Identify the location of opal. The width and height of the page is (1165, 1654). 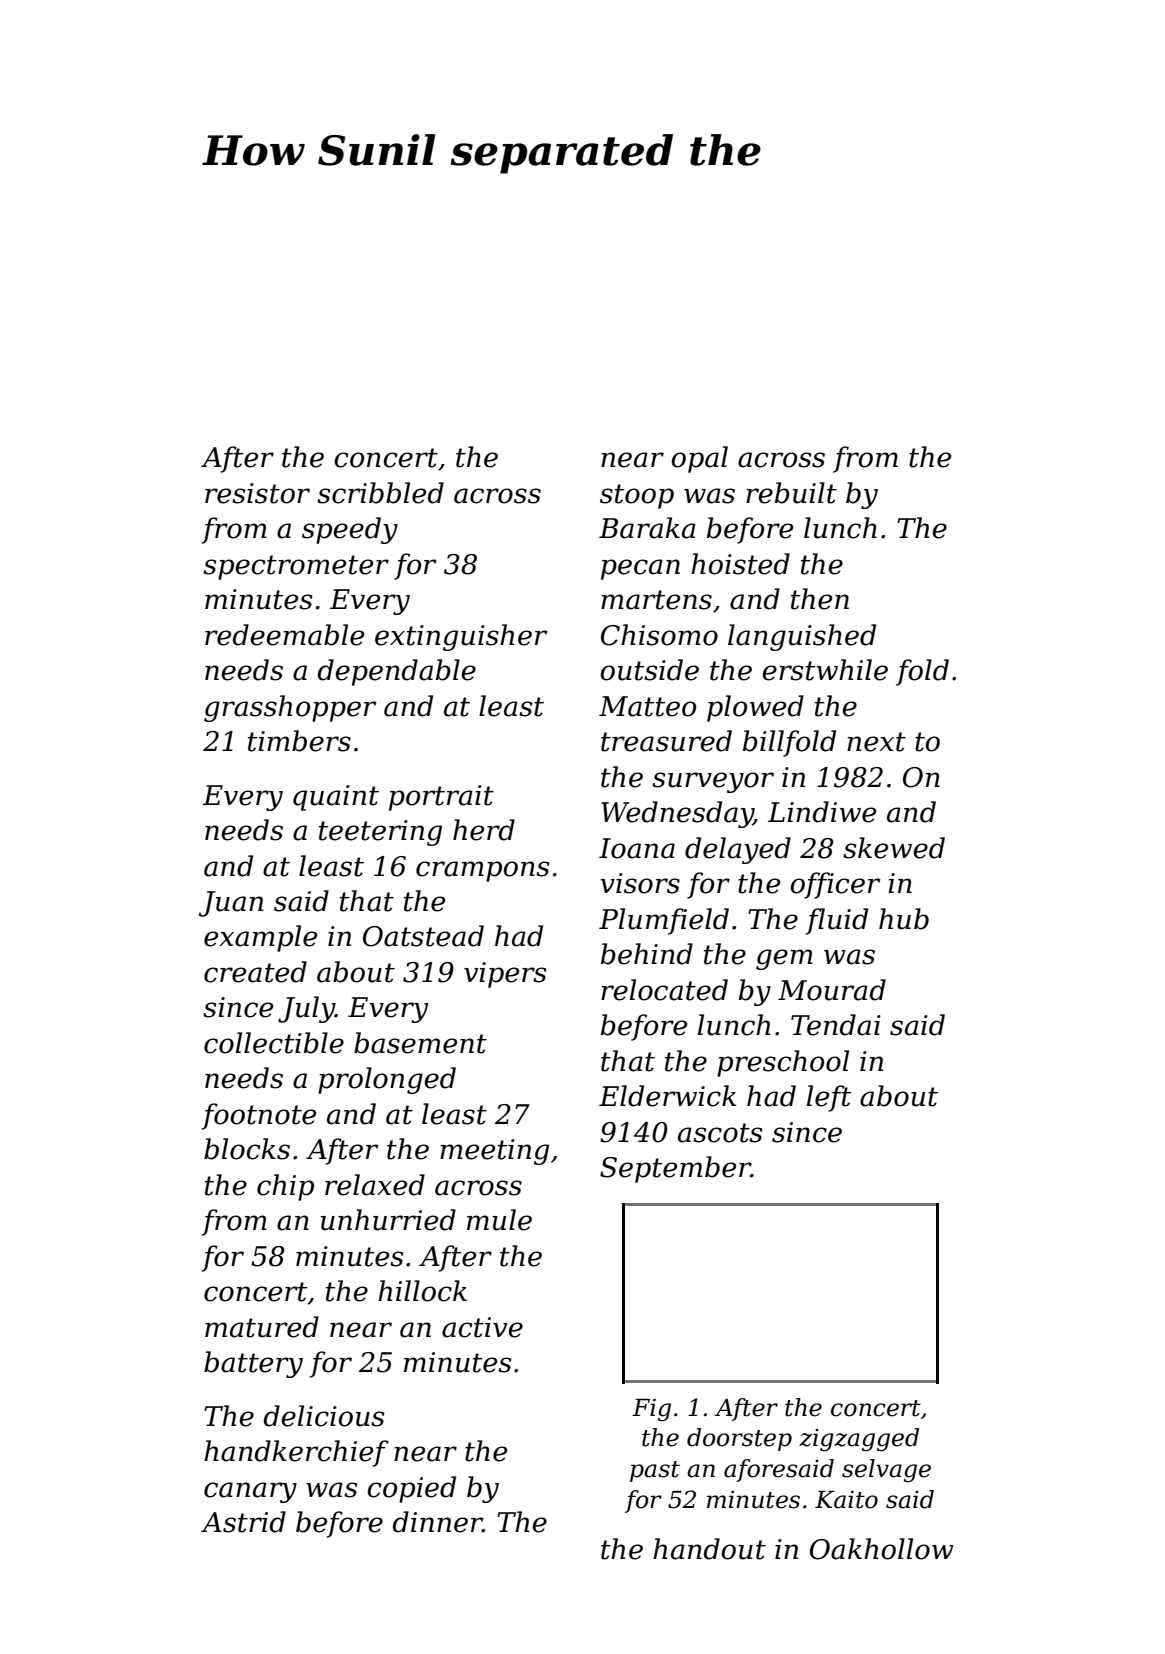
(699, 459).
